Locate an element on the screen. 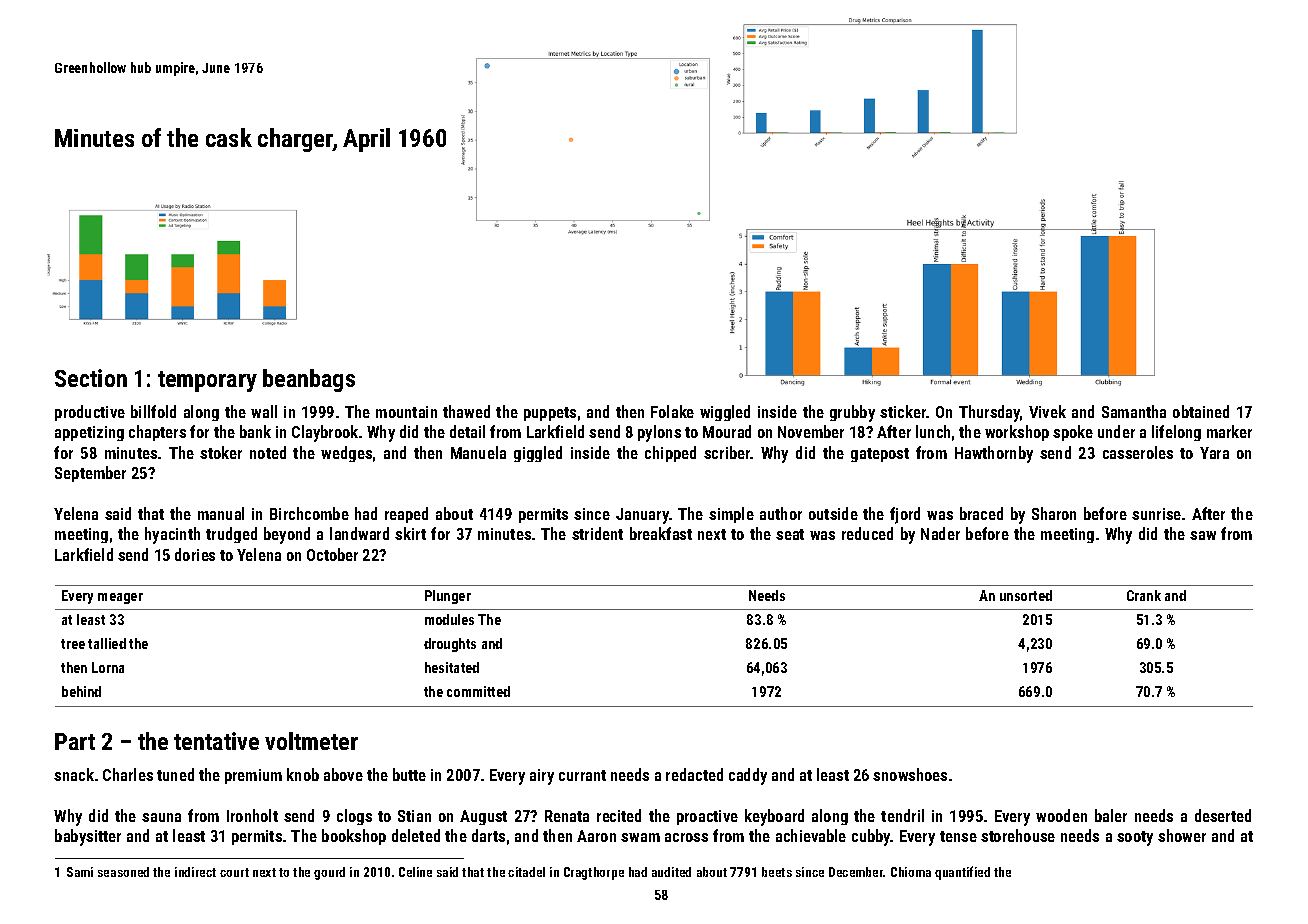  airy is located at coordinates (542, 777).
